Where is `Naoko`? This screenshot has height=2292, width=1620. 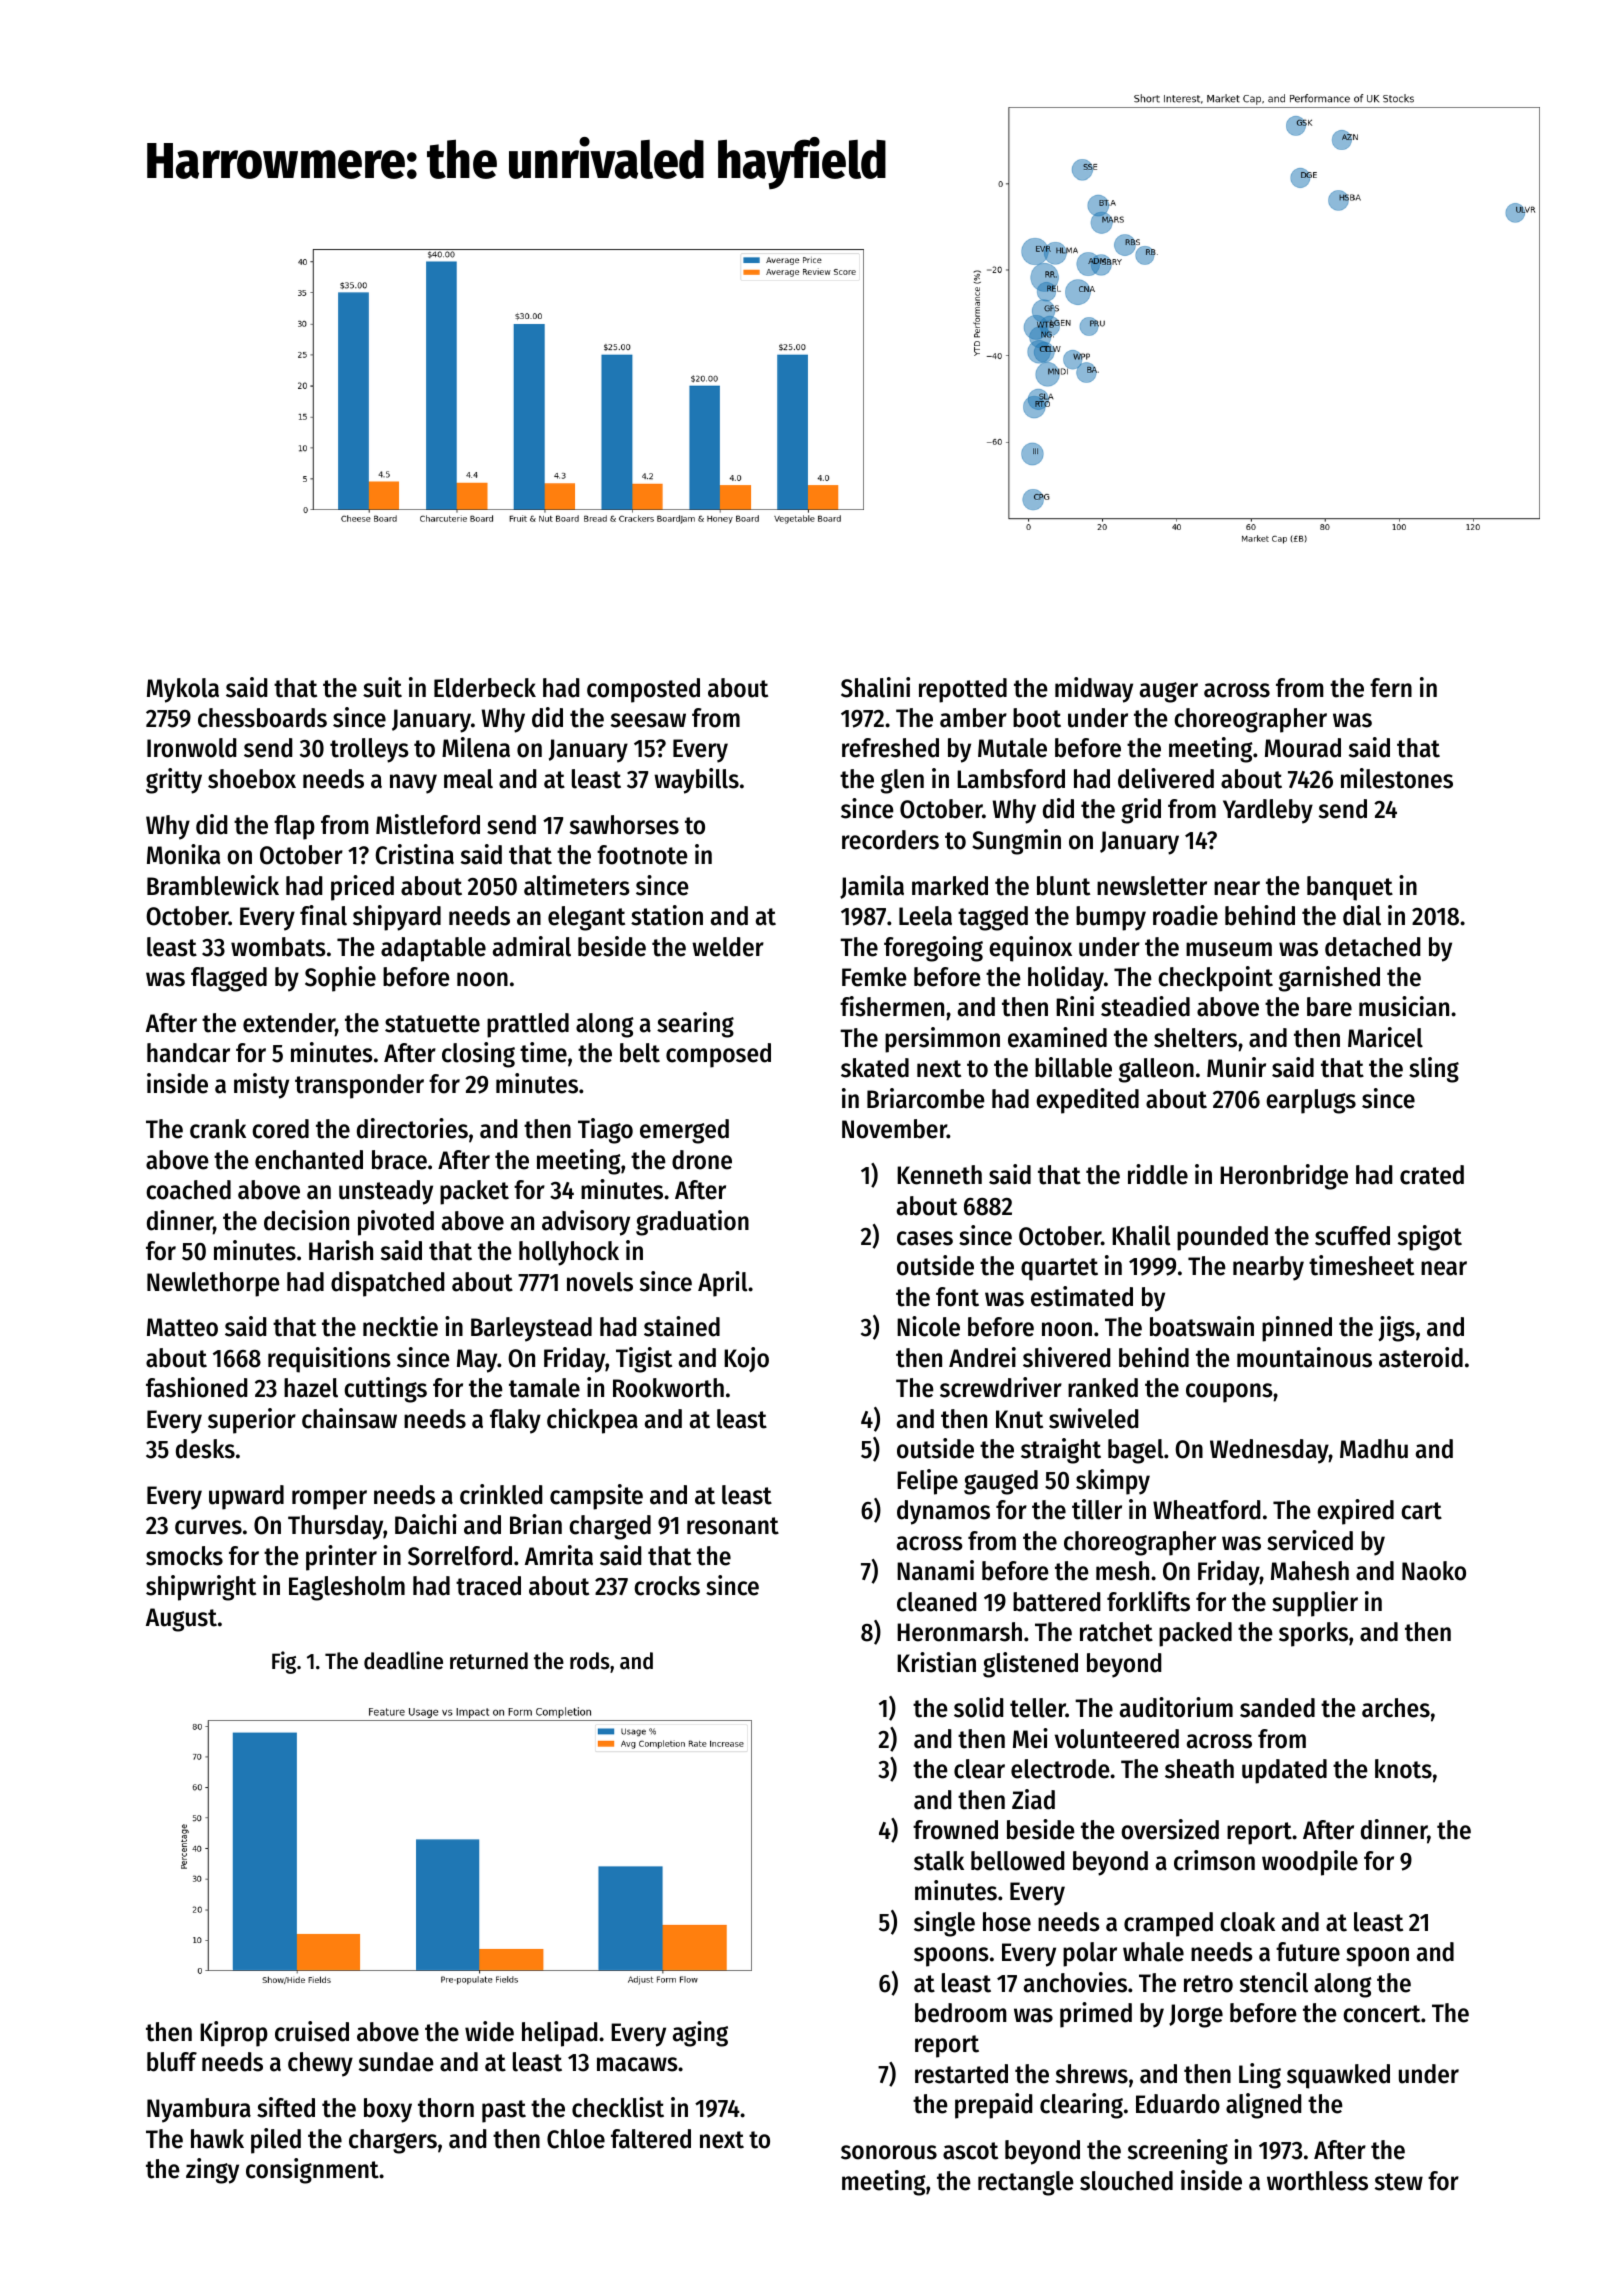 Naoko is located at coordinates (1434, 1571).
